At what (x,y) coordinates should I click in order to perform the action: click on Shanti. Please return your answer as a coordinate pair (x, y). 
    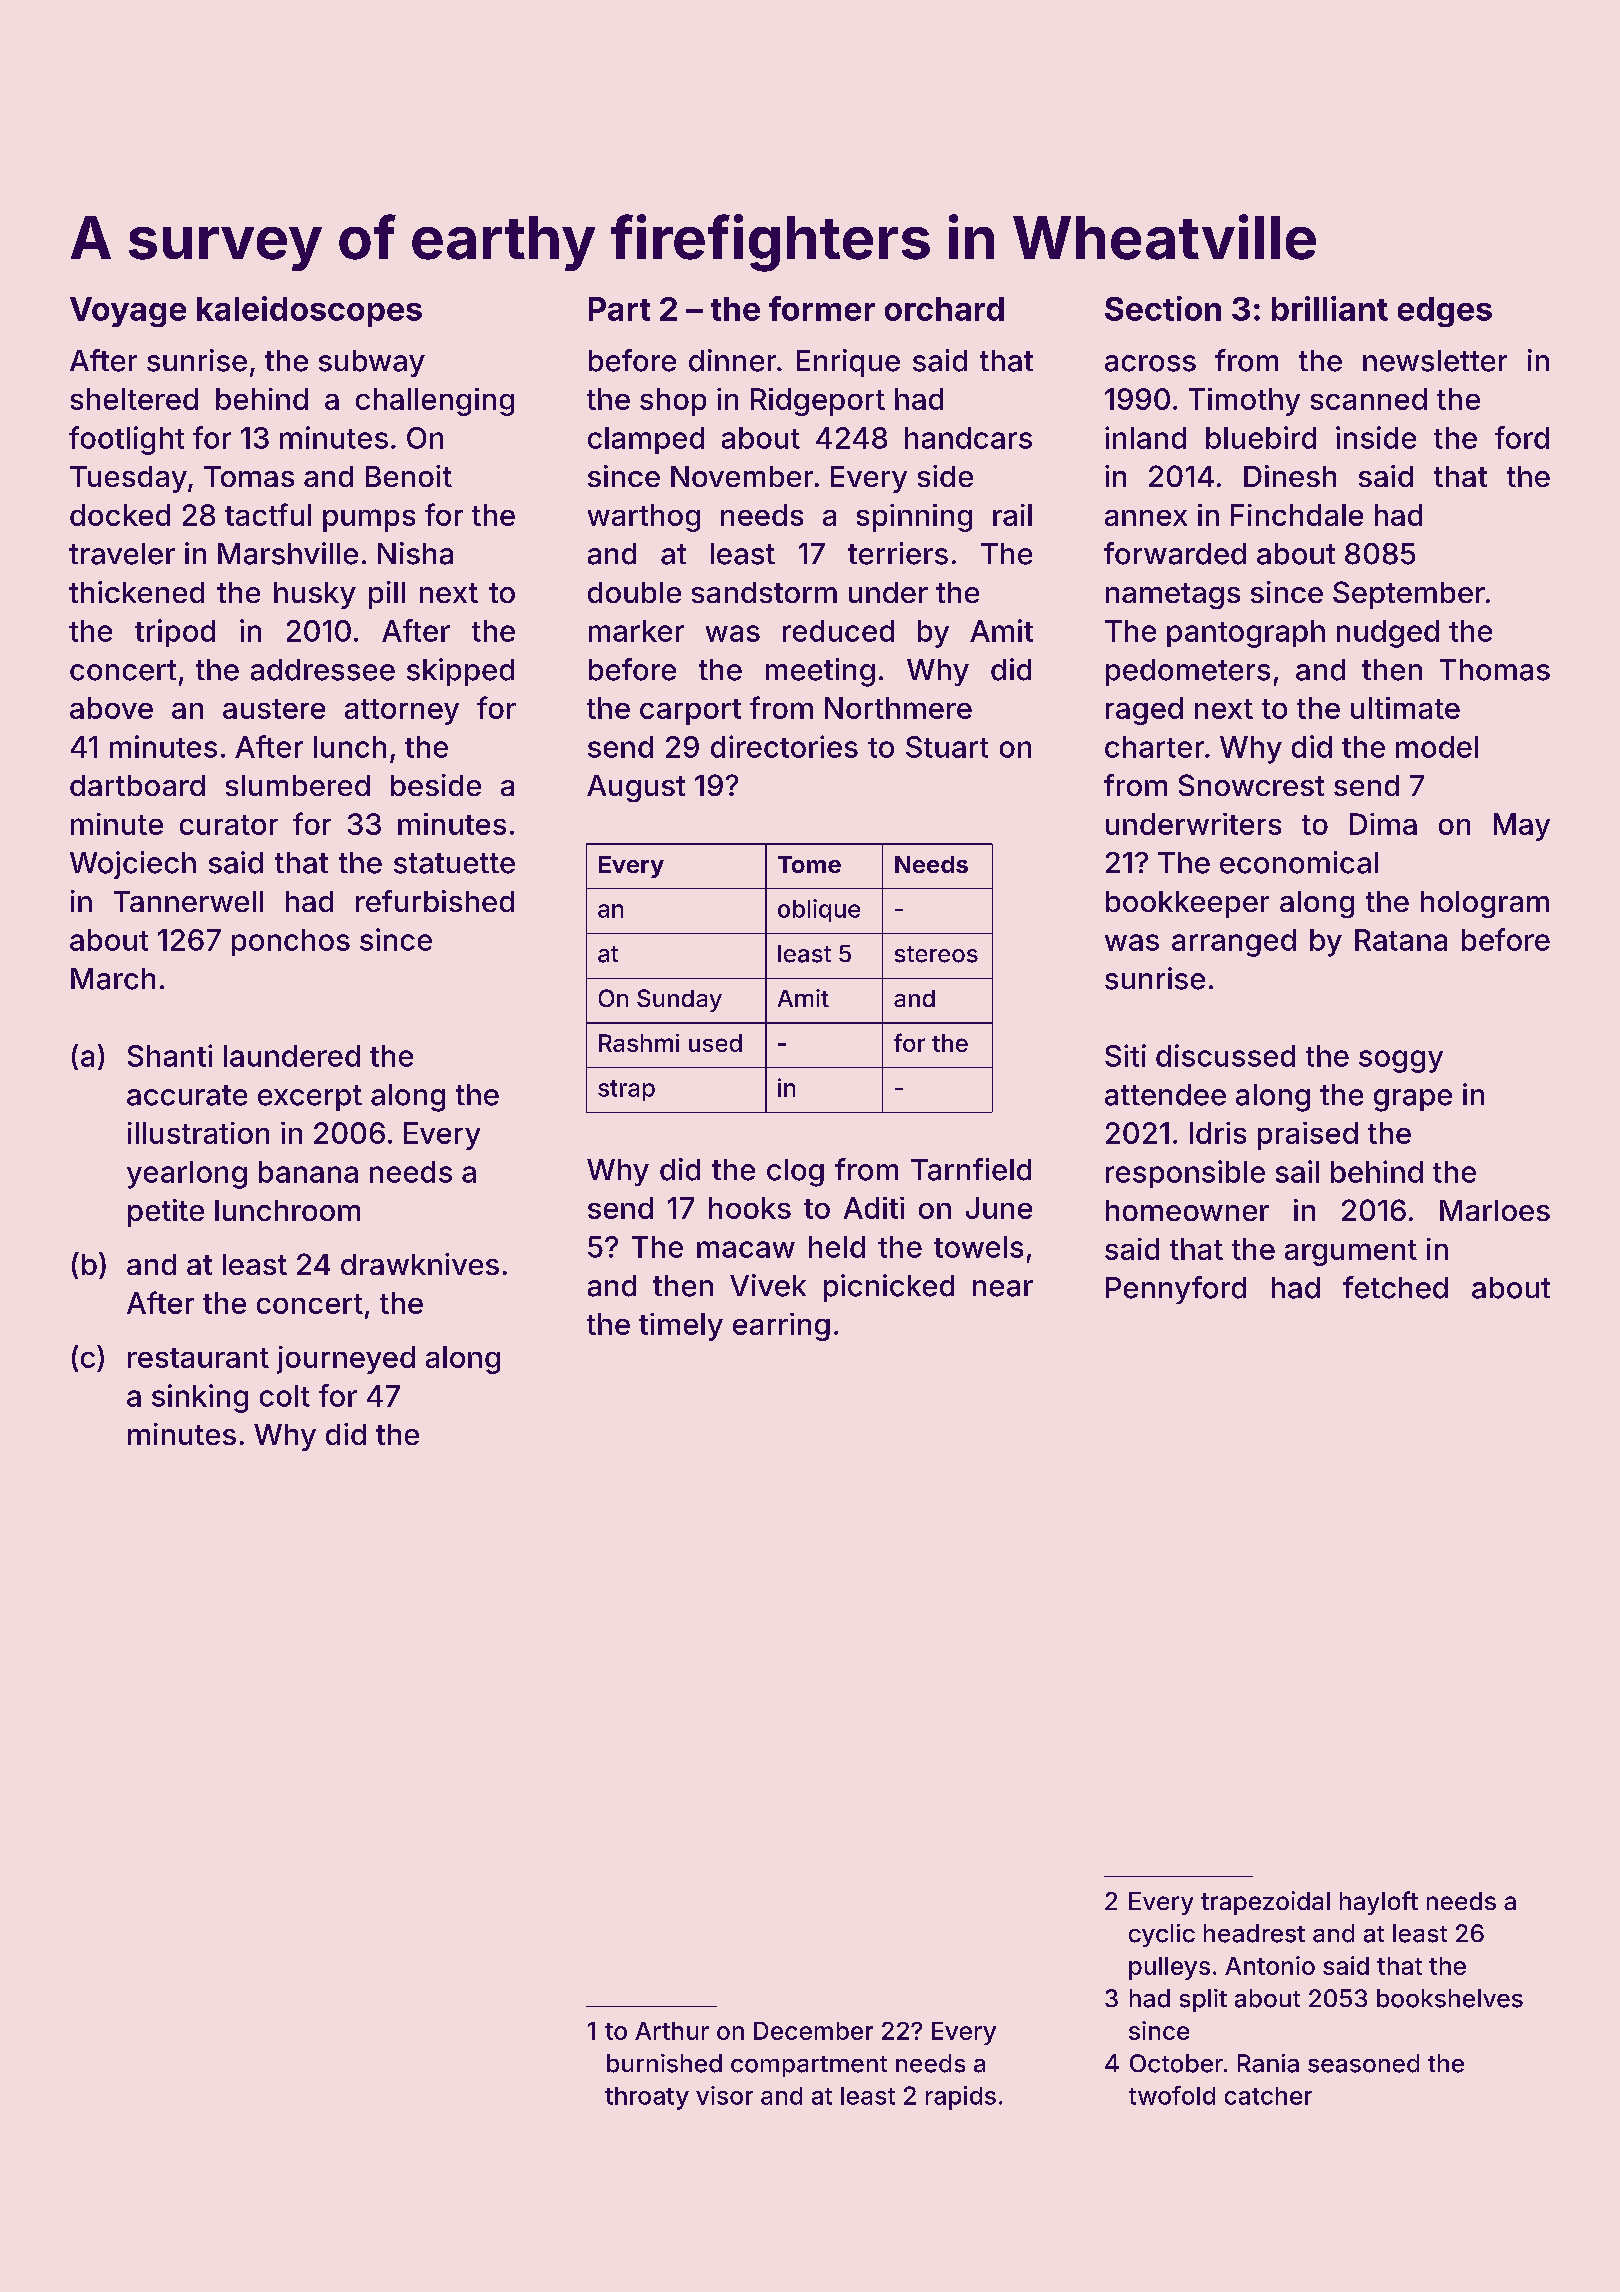
    Looking at the image, I should click on (170, 1055).
